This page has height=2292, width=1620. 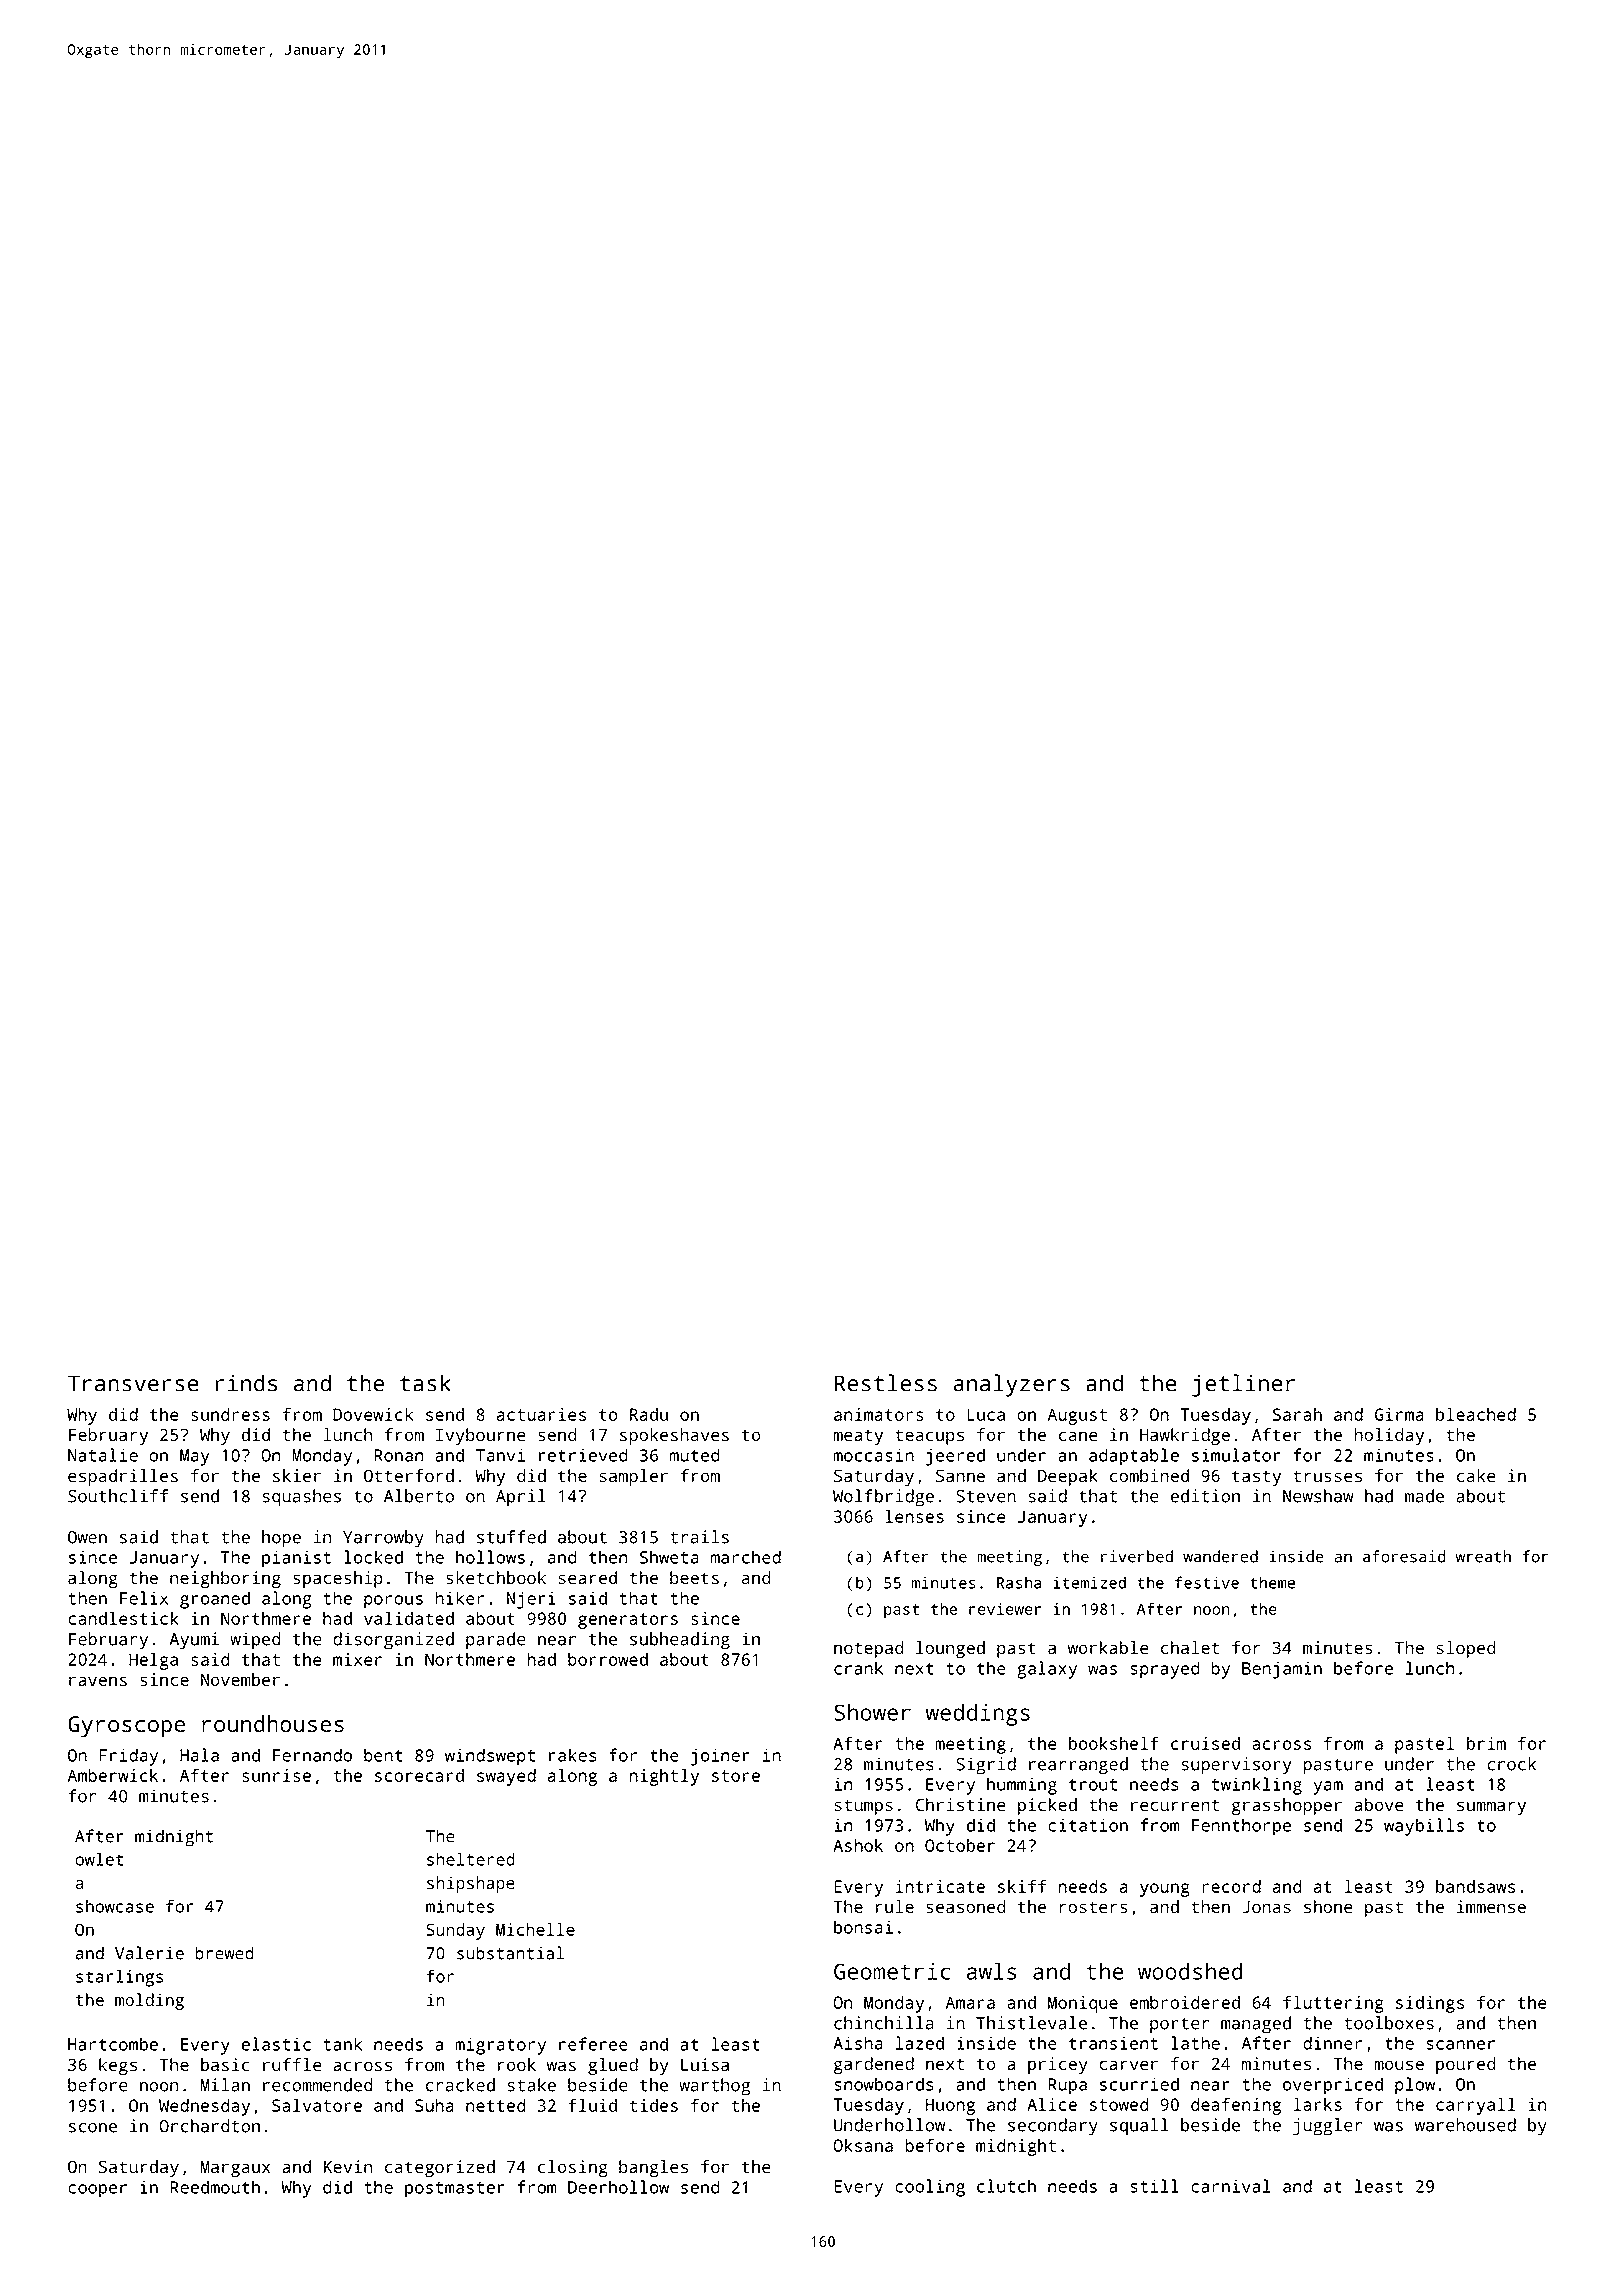 I want to click on Michelle, so click(x=535, y=1929).
